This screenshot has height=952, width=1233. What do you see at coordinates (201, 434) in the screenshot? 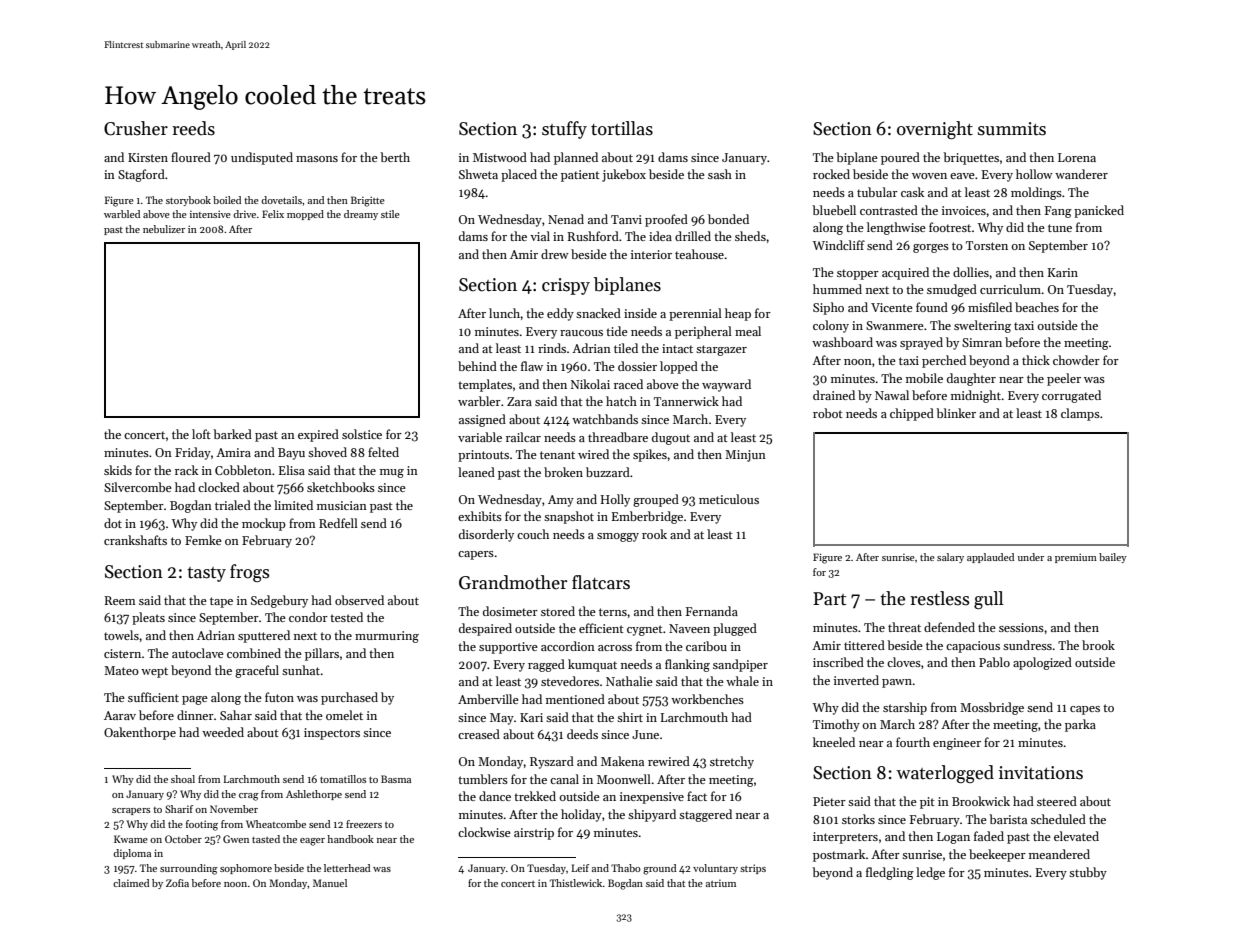
I see `loft` at bounding box center [201, 434].
